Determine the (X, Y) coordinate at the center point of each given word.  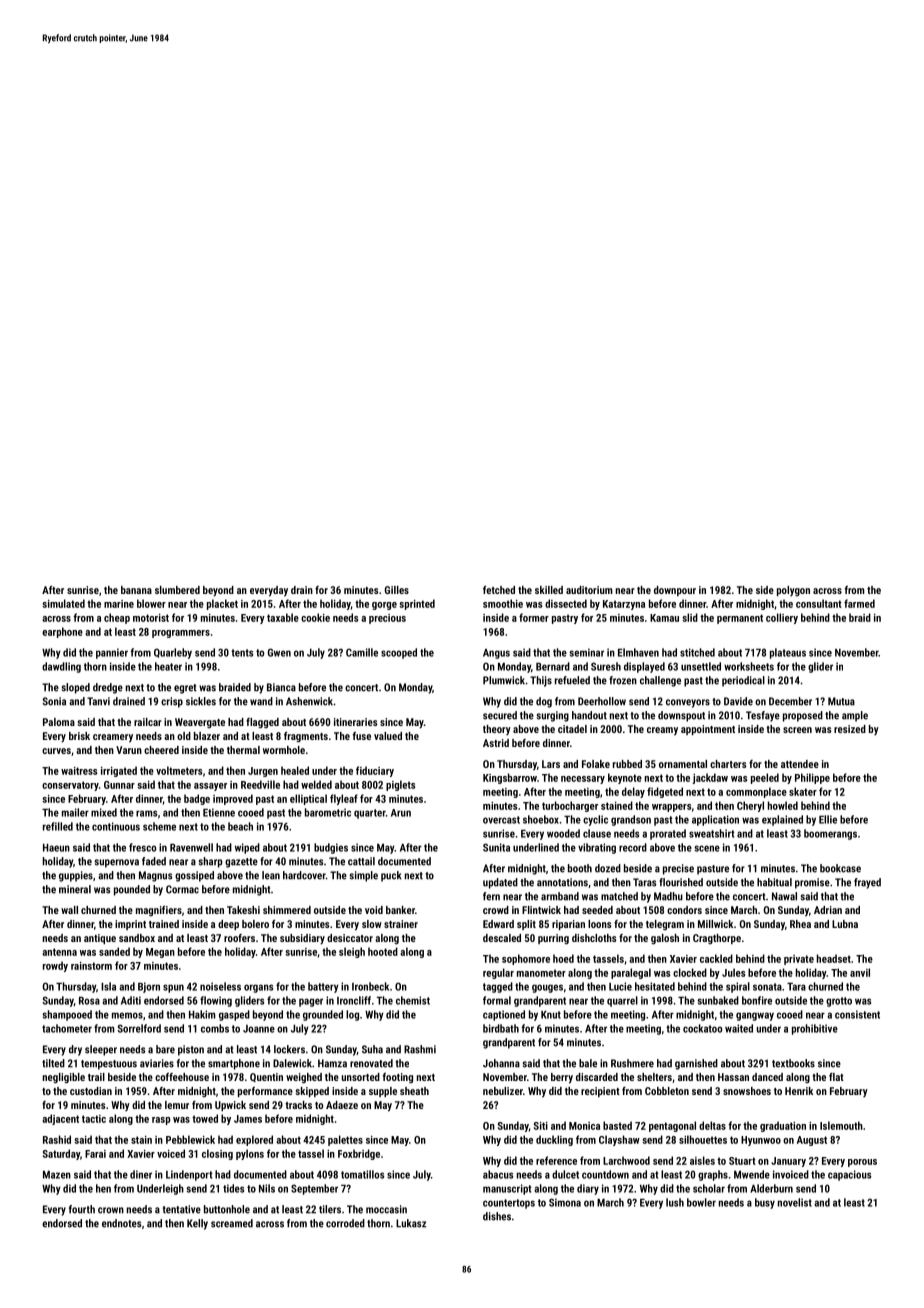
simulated (63, 603)
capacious (849, 1175)
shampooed (67, 1015)
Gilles (397, 590)
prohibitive (815, 1029)
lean (271, 875)
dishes (497, 1216)
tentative (182, 1209)
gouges (547, 988)
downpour (675, 591)
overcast (501, 820)
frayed (867, 883)
